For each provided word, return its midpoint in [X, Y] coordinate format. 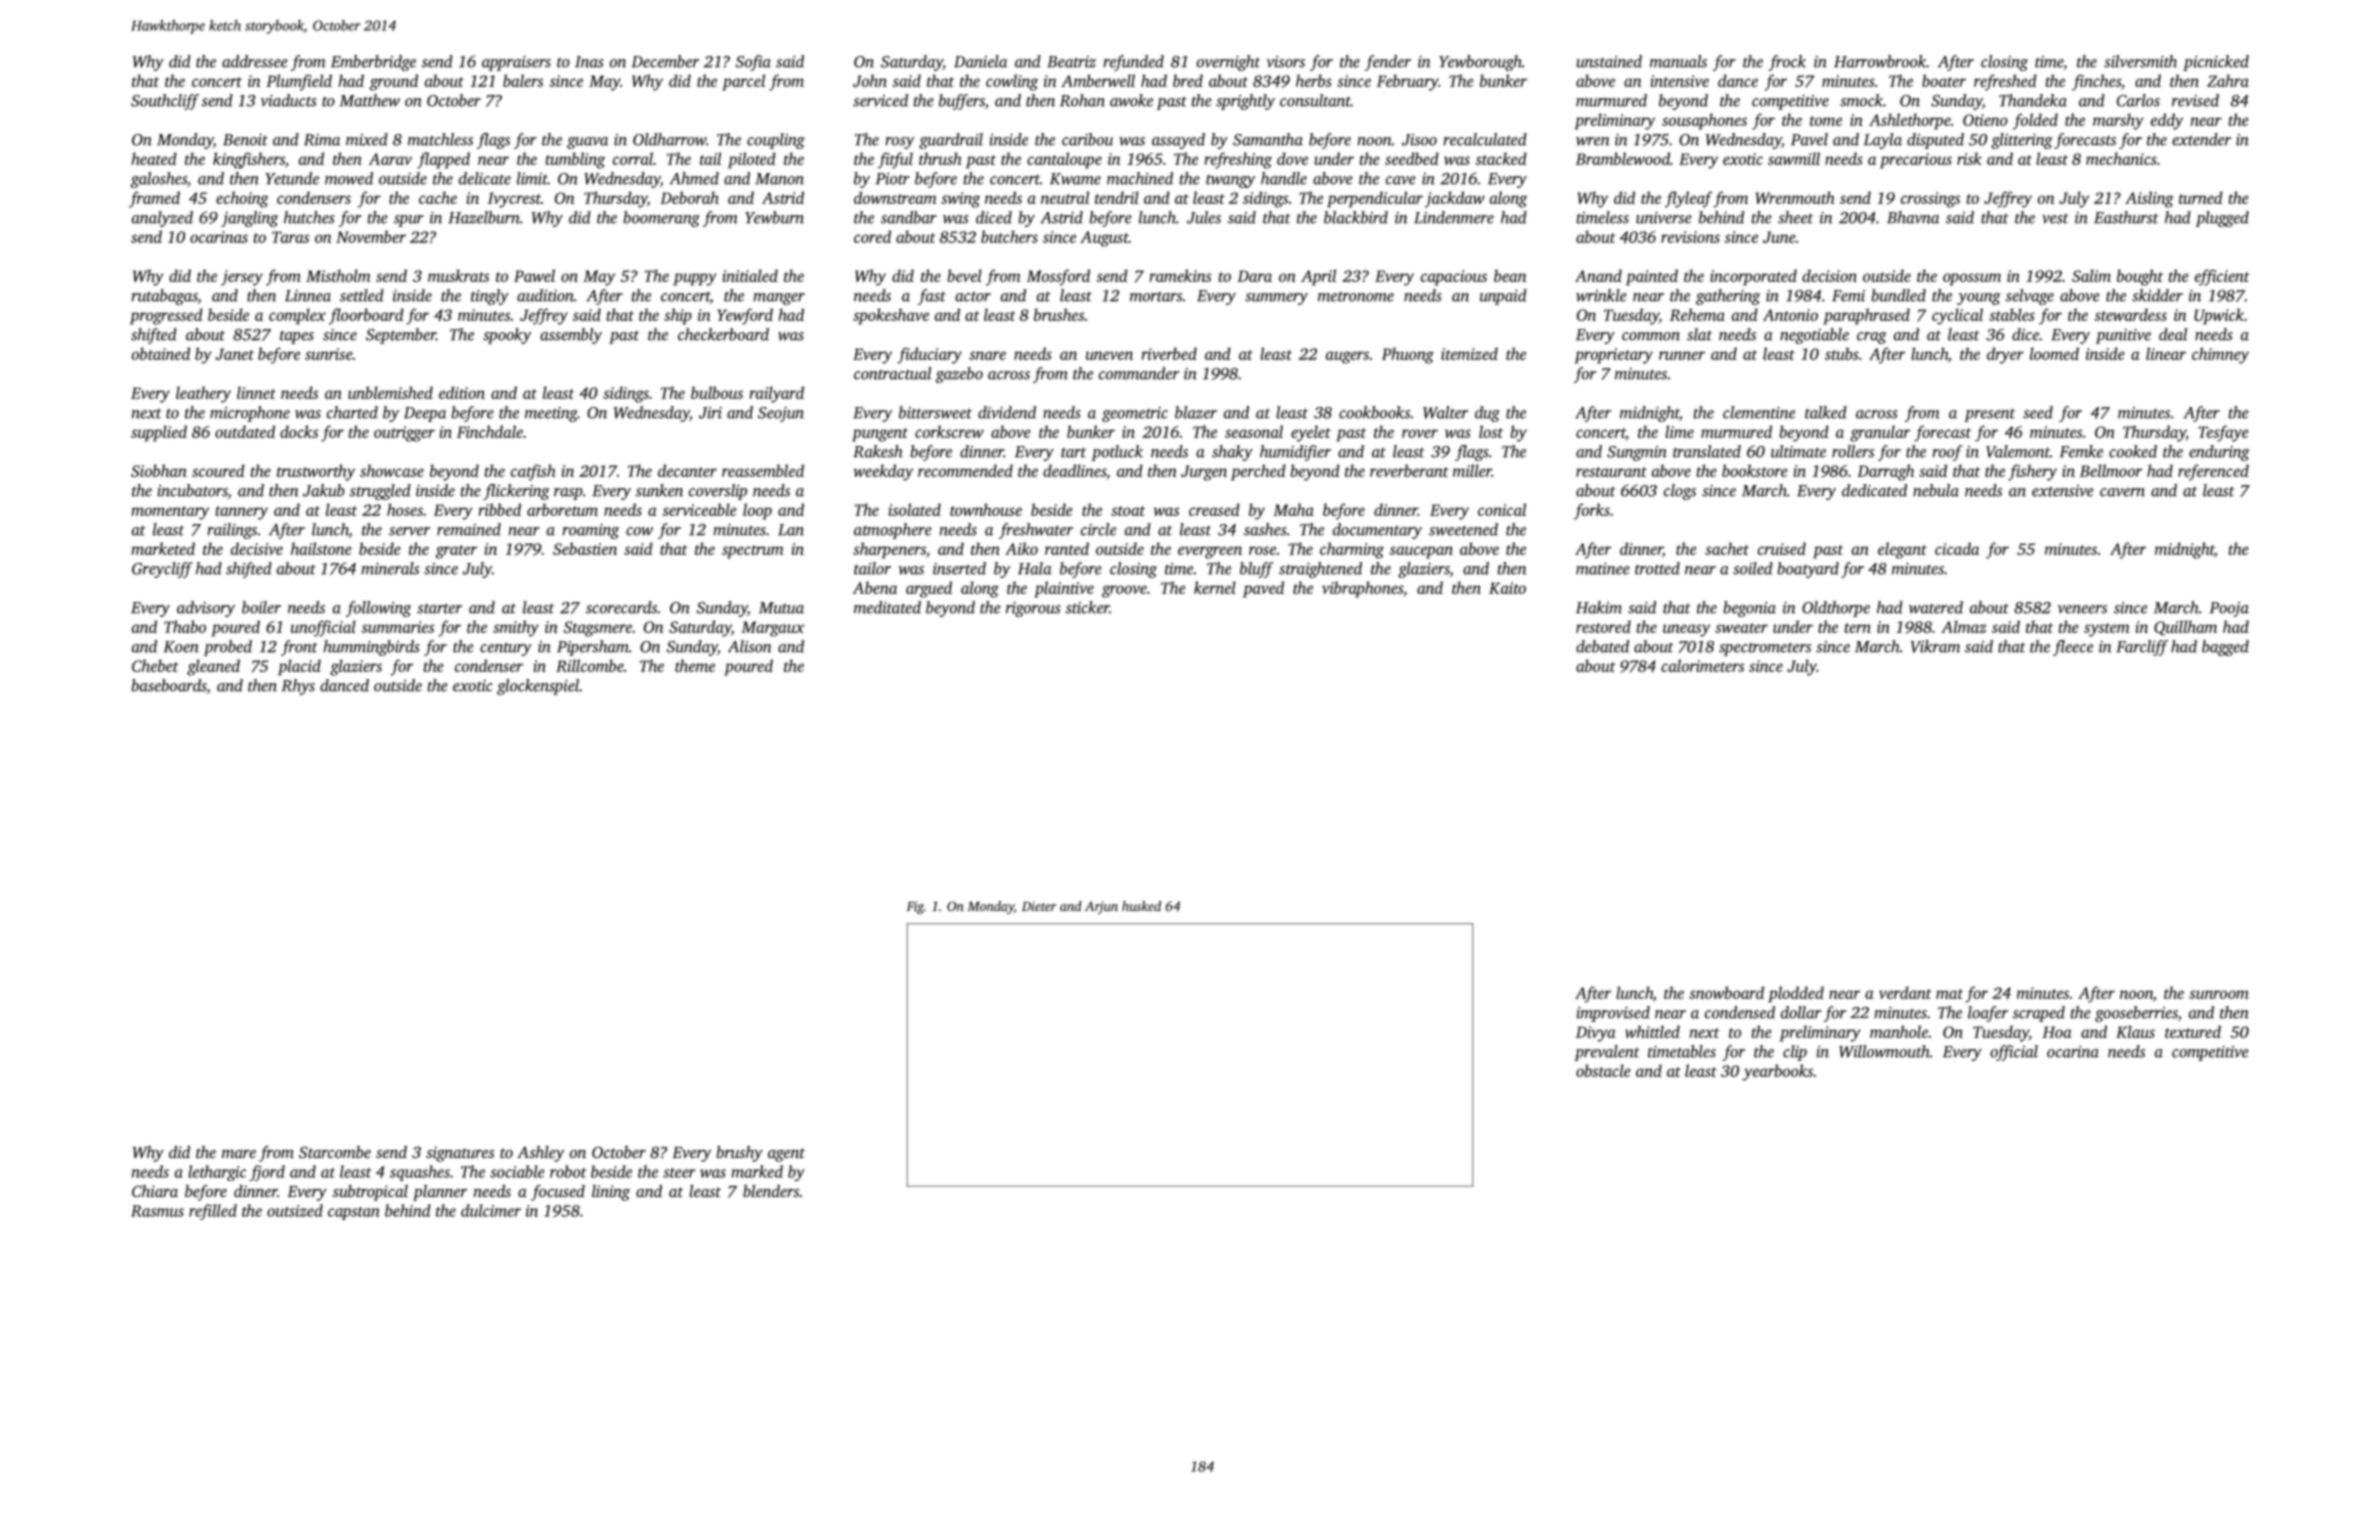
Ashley [540, 1154]
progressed [166, 316]
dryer [2005, 355]
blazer [1196, 412]
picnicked [2216, 63]
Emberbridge [373, 63]
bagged [2225, 648]
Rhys [298, 687]
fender [1388, 63]
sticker [1088, 607]
